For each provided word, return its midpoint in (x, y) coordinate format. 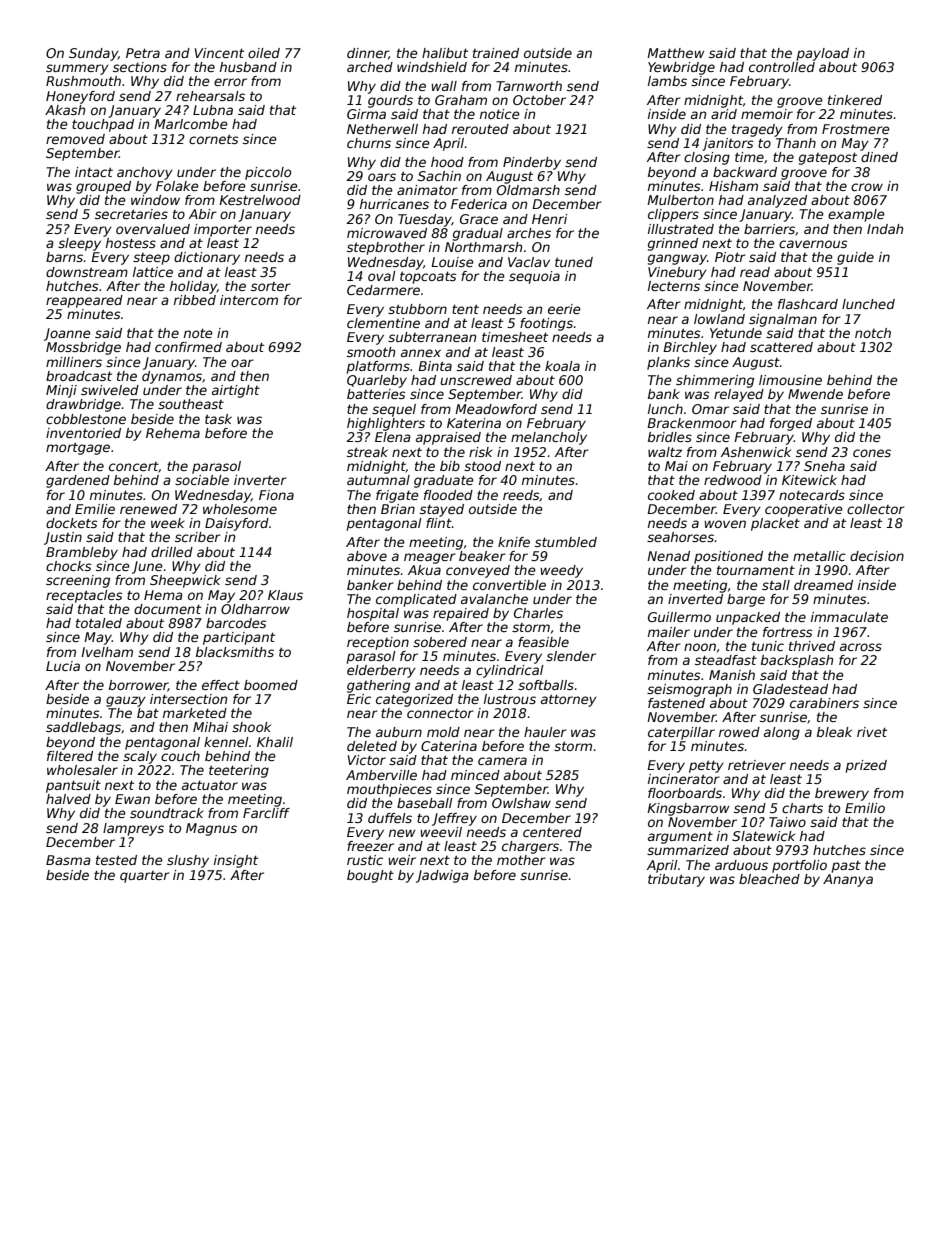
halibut (445, 53)
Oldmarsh (528, 190)
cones (872, 453)
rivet (872, 732)
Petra (143, 53)
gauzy (126, 701)
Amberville (381, 775)
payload (823, 54)
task (218, 419)
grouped (103, 187)
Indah (885, 229)
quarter (145, 877)
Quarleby (377, 381)
